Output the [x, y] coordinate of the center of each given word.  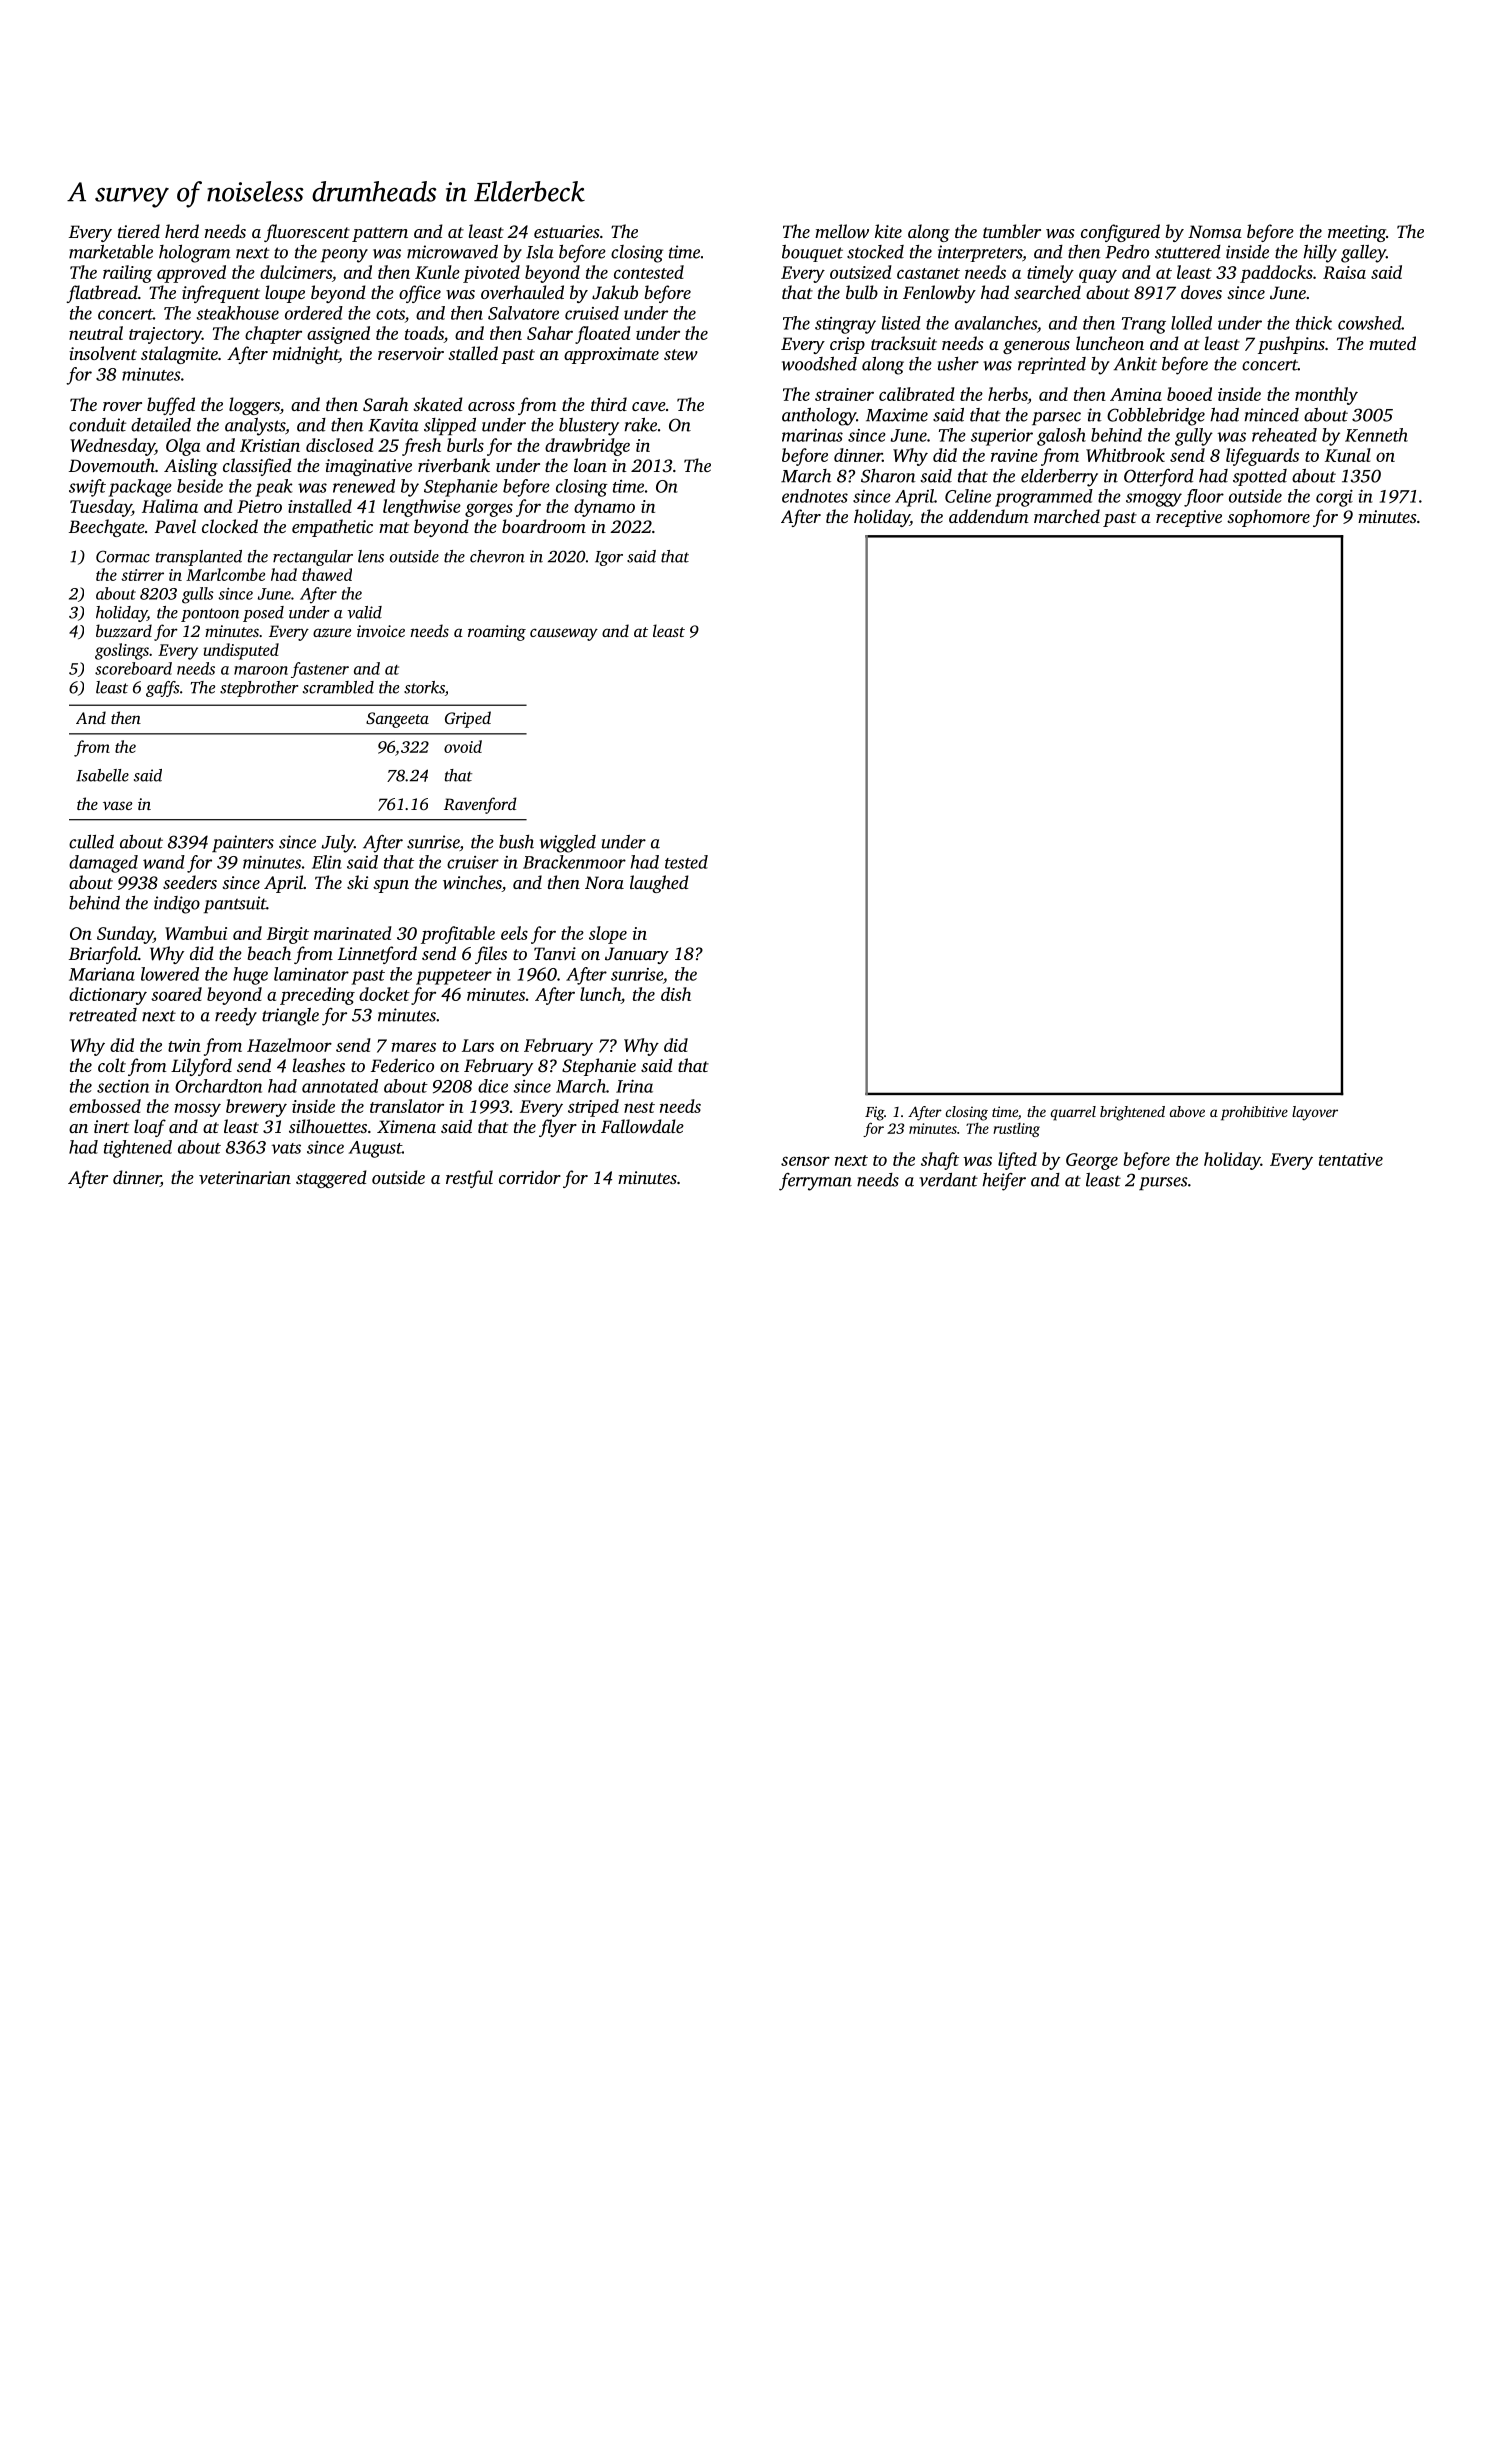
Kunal [1348, 455]
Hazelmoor [289, 1045]
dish [676, 994]
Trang [1144, 325]
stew [681, 354]
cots [390, 314]
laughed [659, 884]
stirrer [142, 575]
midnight [306, 355]
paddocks [1276, 274]
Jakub [615, 292]
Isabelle [102, 775]
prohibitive [1254, 1113]
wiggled [568, 844]
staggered [331, 1179]
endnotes [815, 496]
